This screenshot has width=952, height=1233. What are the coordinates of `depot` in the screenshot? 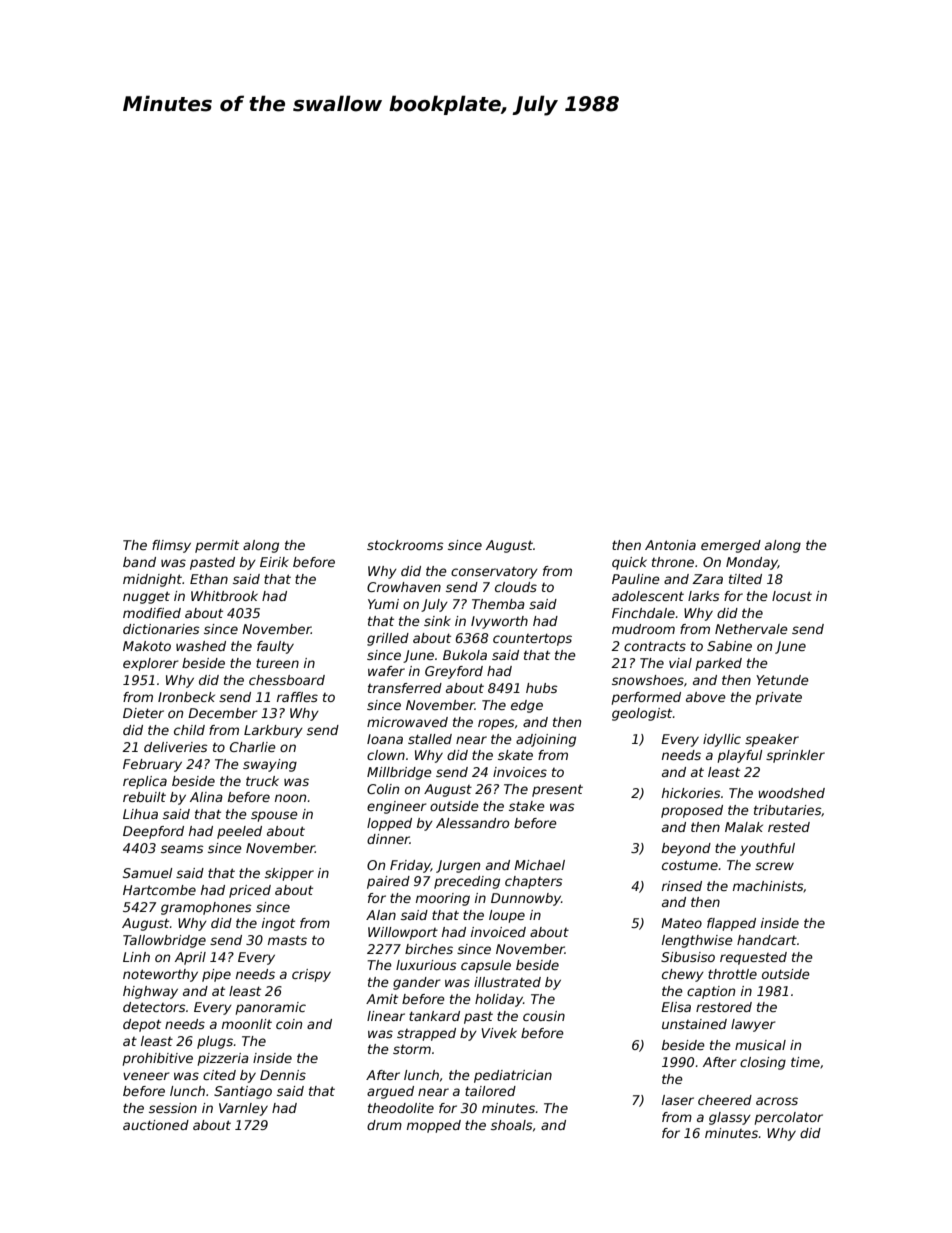 It's located at (142, 1025).
